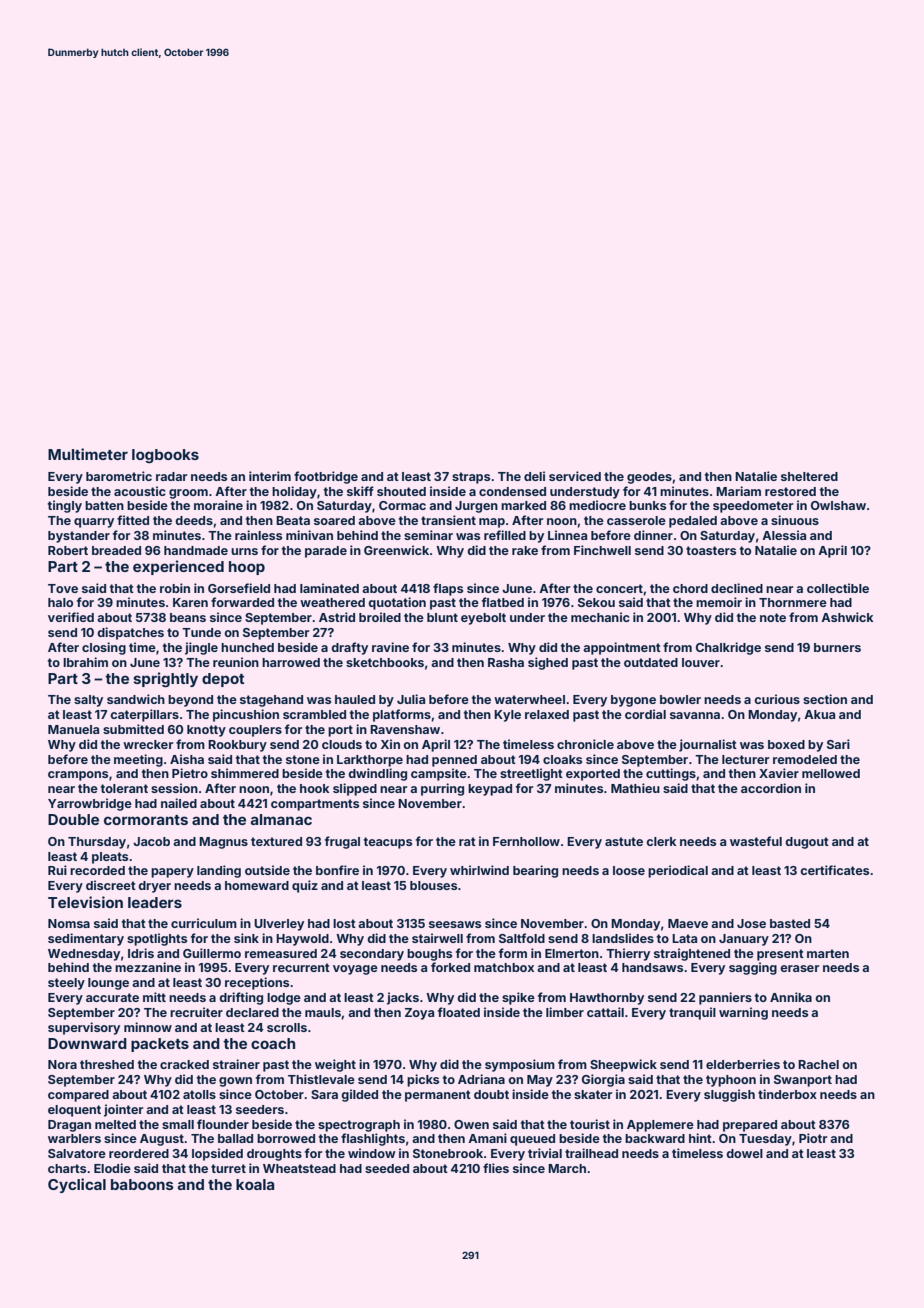  Describe the element at coordinates (323, 1012) in the screenshot. I see `mauls` at that location.
